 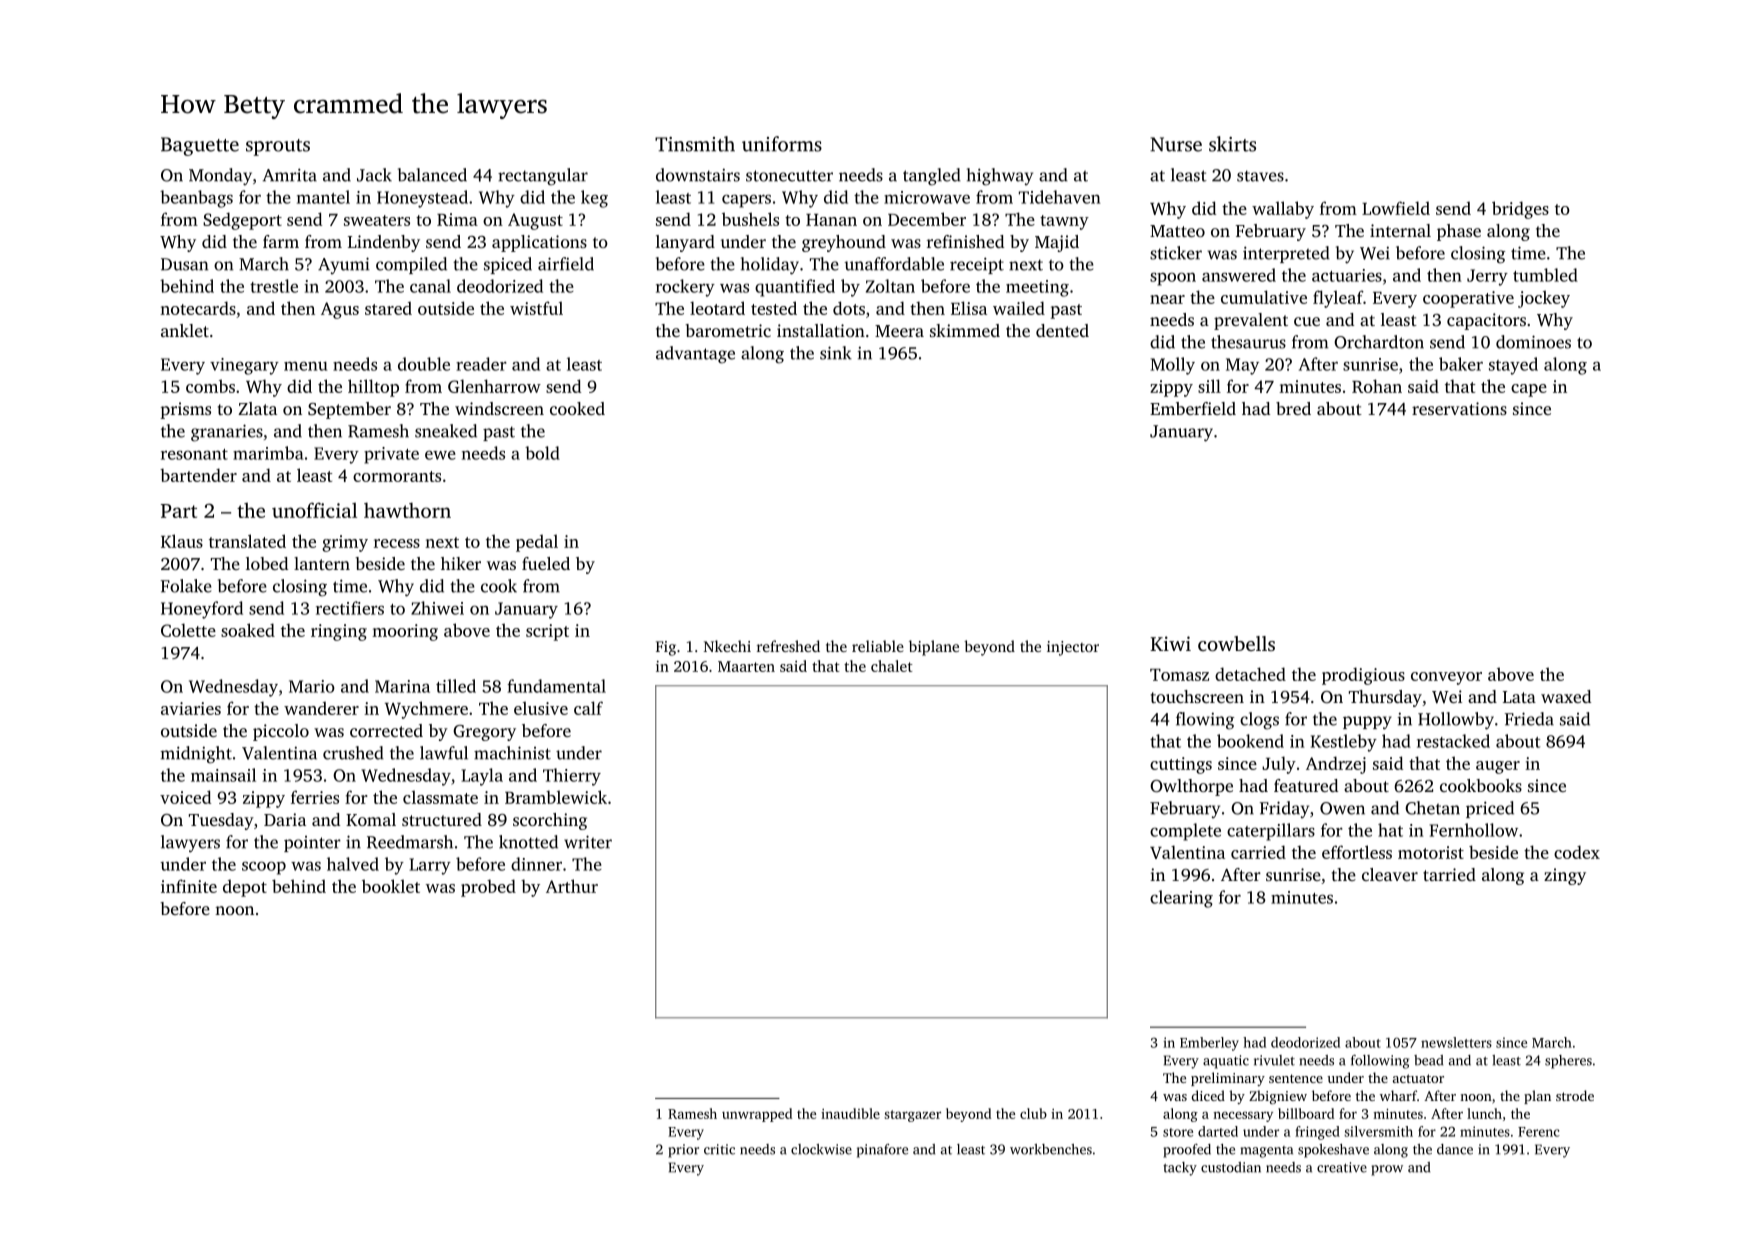 I want to click on sink, so click(x=836, y=353).
